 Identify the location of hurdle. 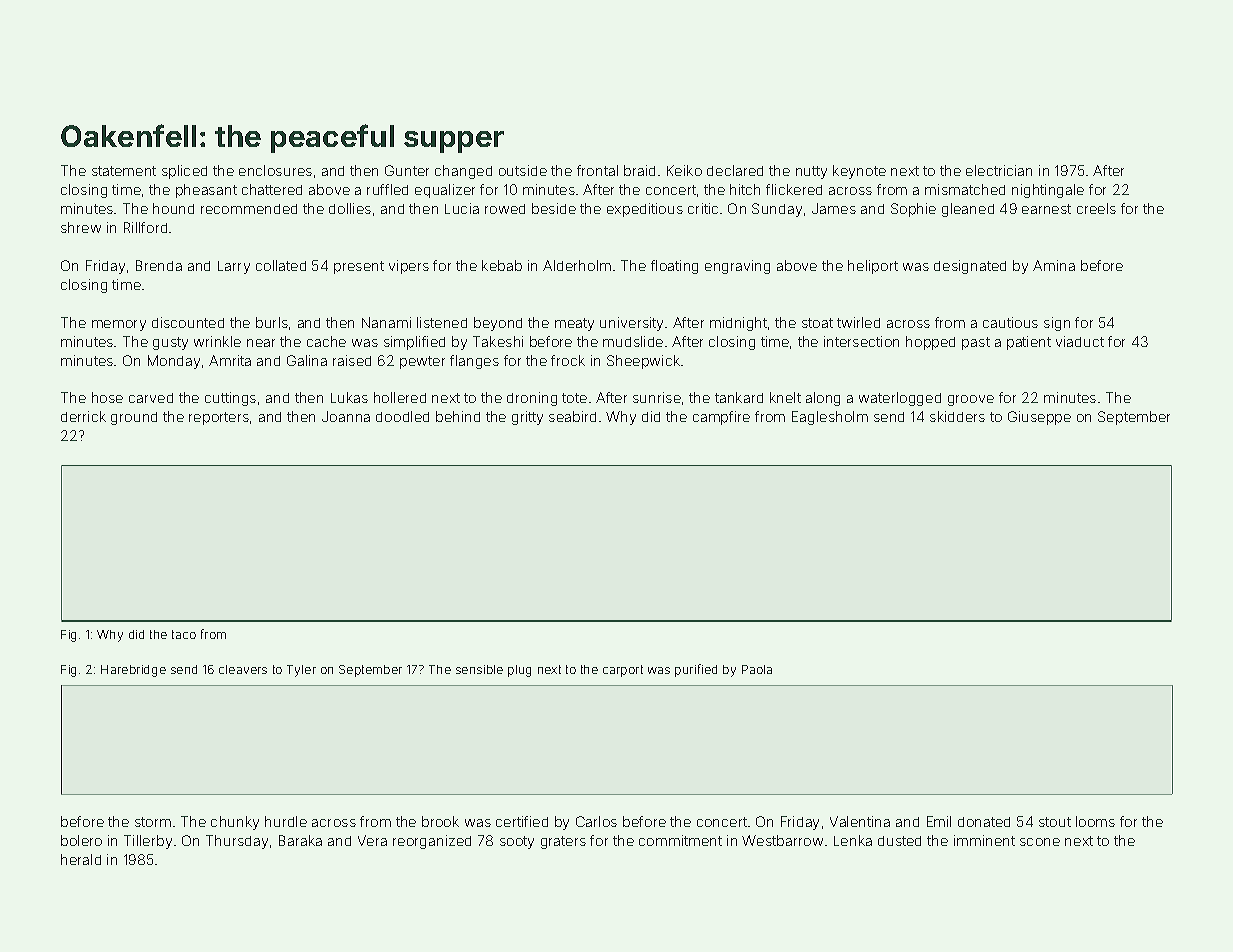
(286, 821).
